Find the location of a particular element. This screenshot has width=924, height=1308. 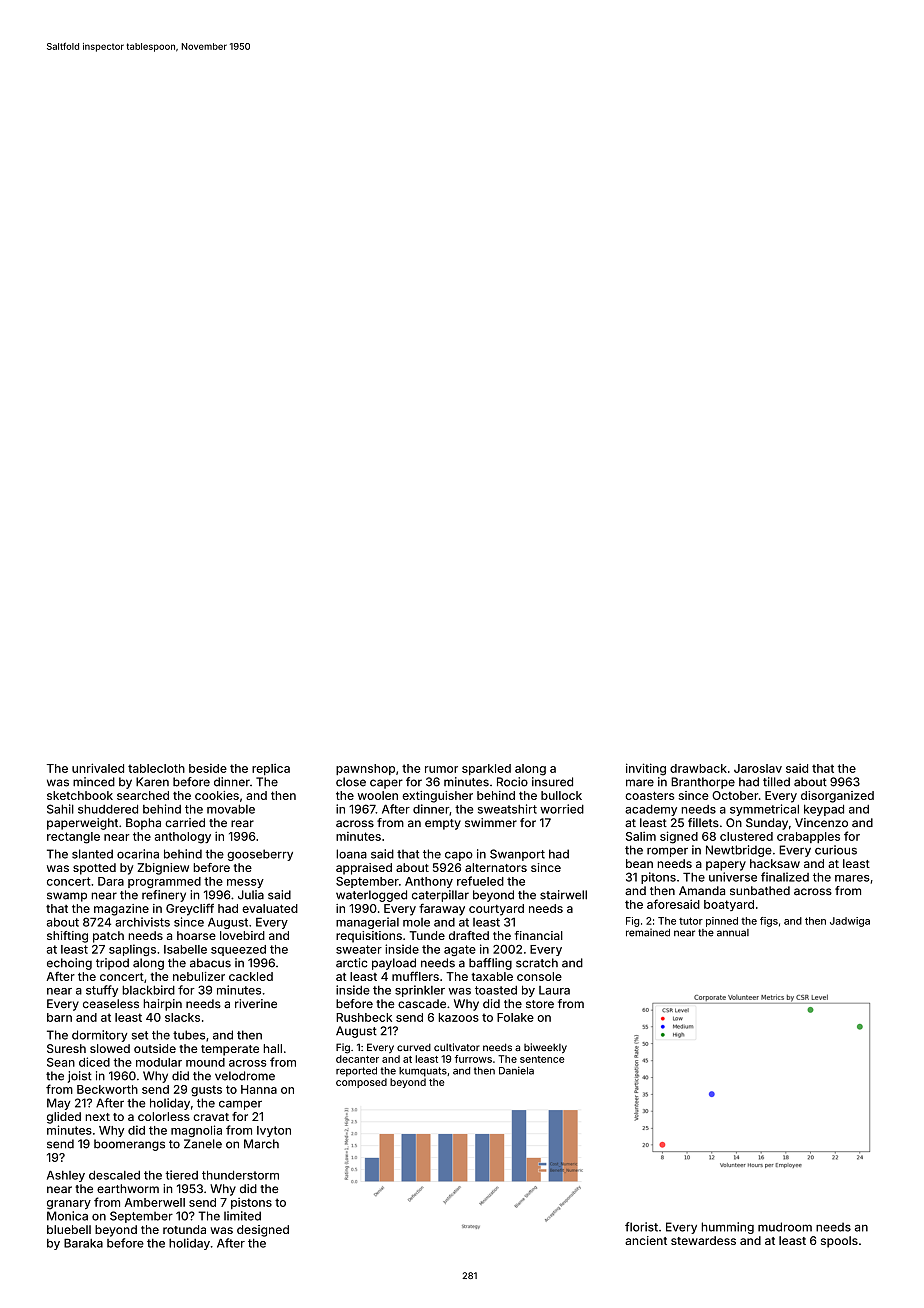

disorganized is located at coordinates (837, 797).
